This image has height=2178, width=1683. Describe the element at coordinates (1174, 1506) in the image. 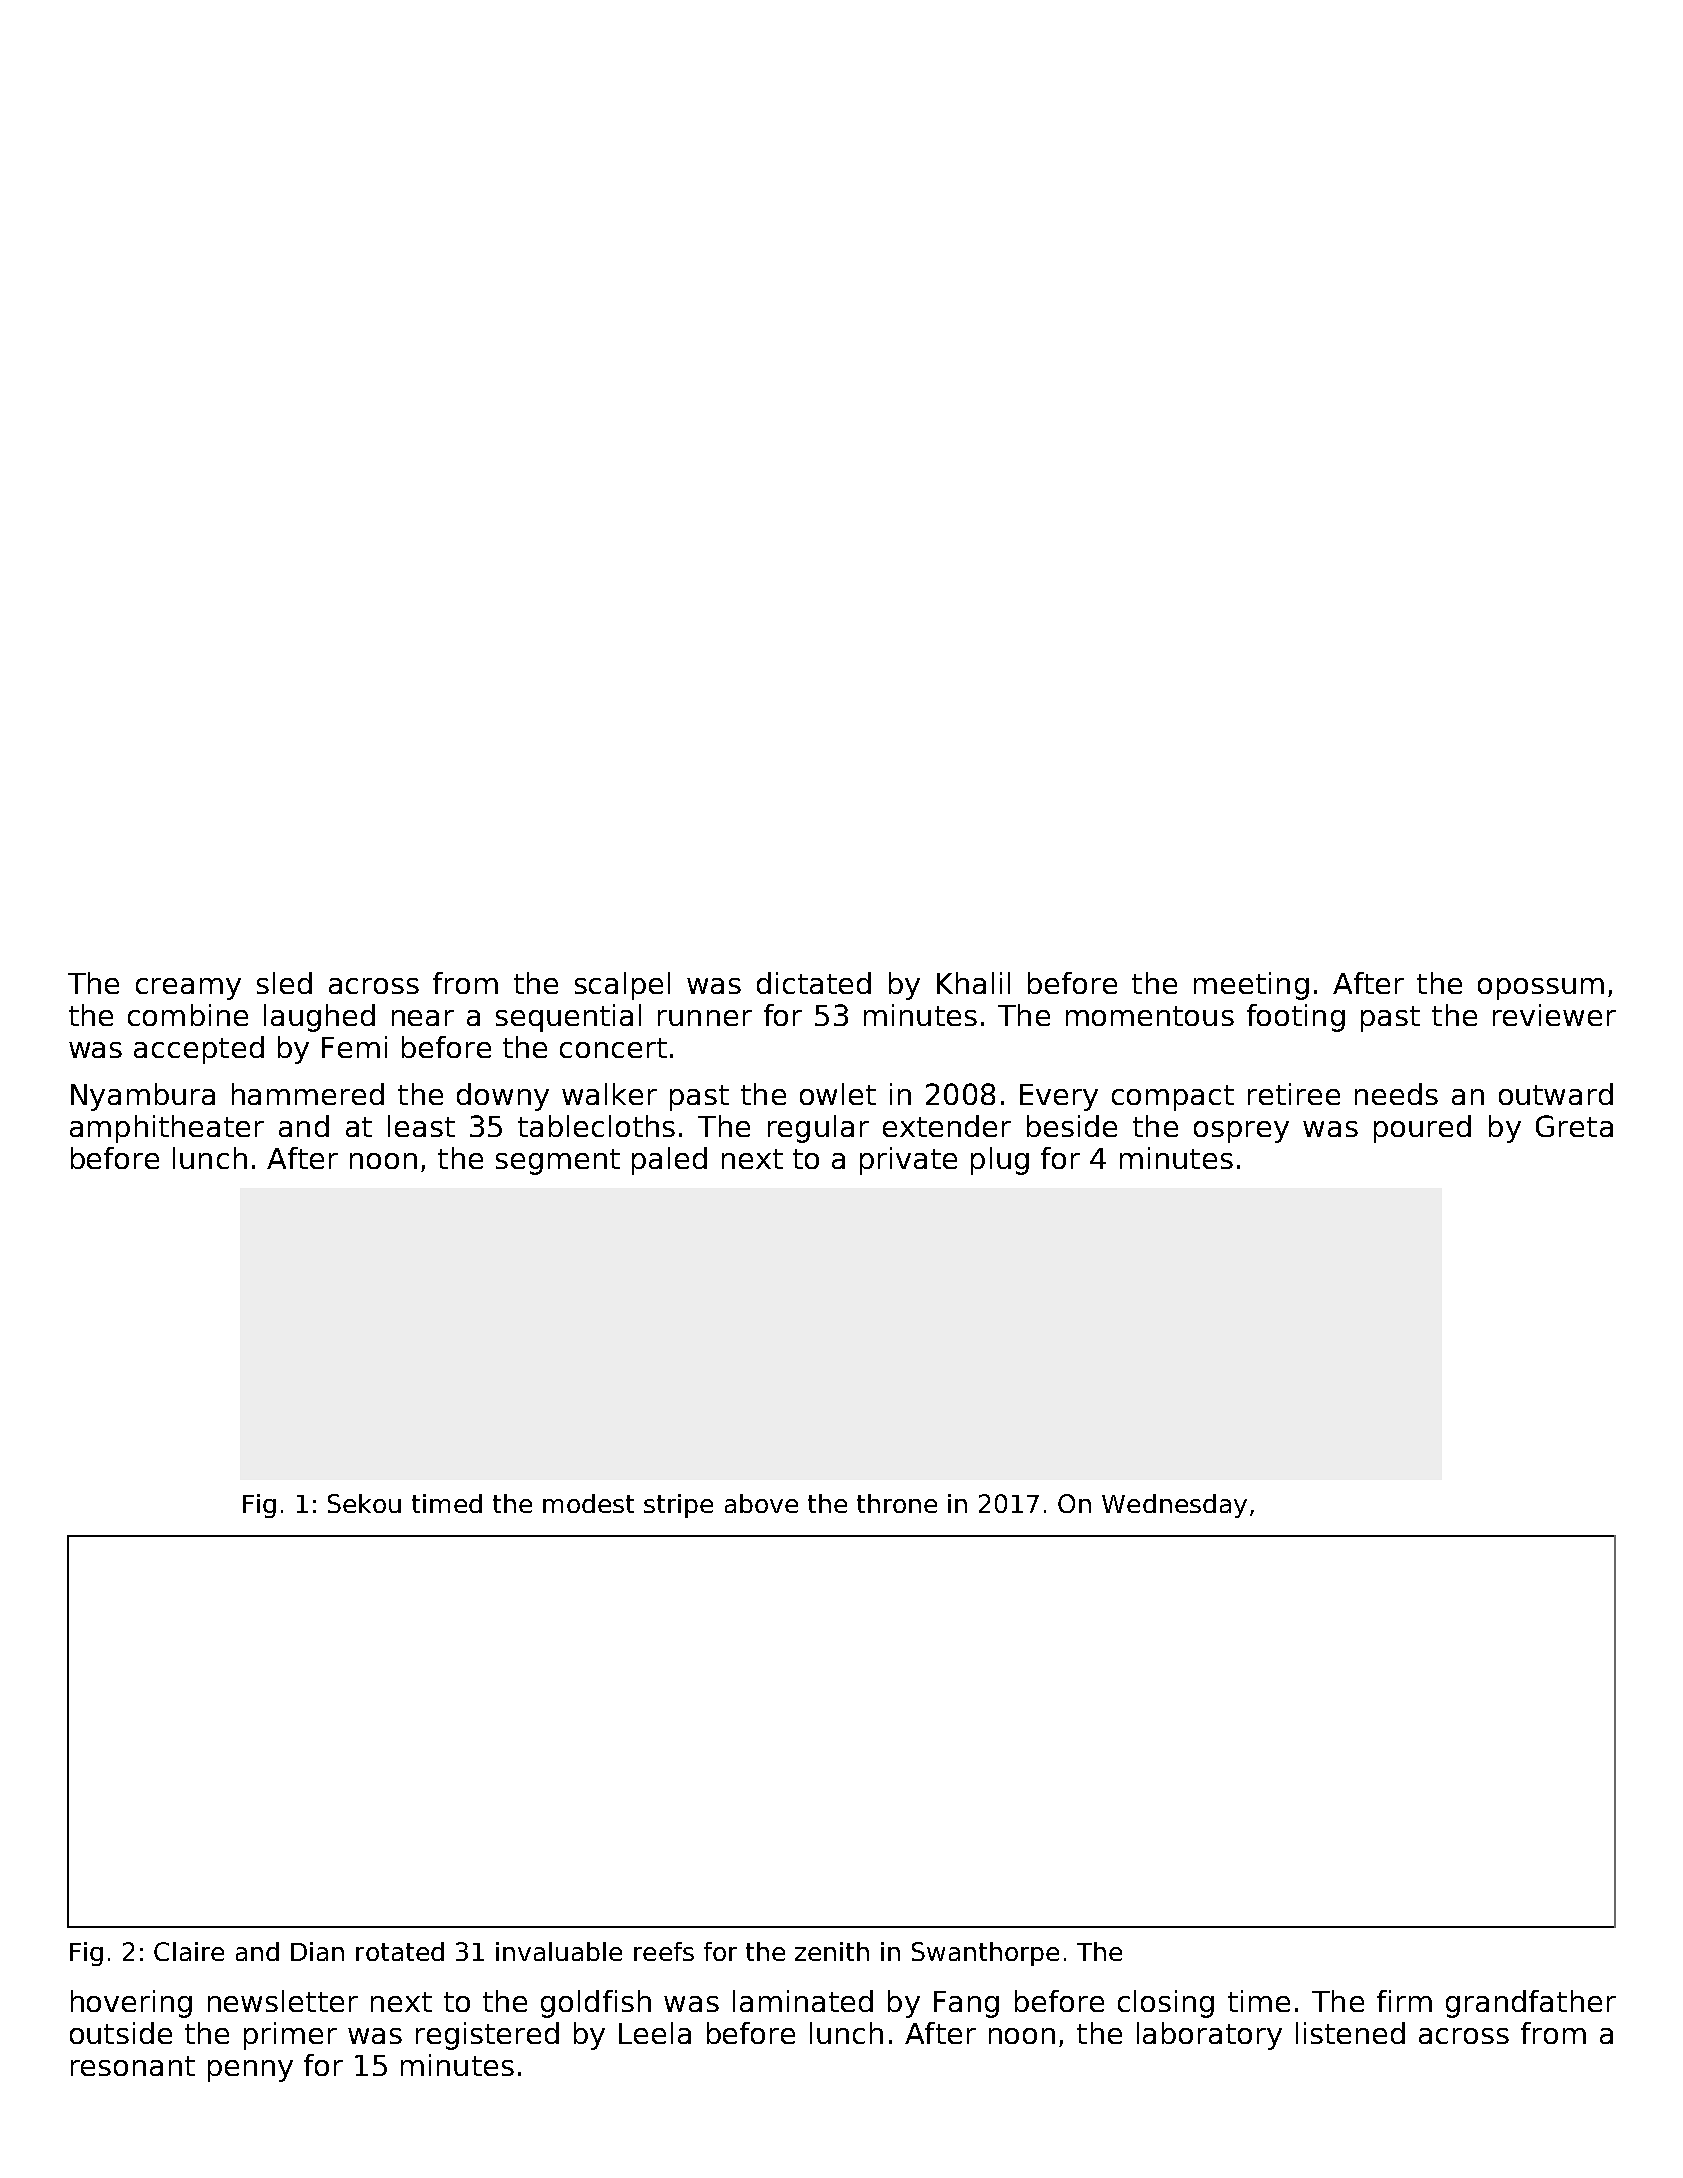

I see `Wednesday` at that location.
